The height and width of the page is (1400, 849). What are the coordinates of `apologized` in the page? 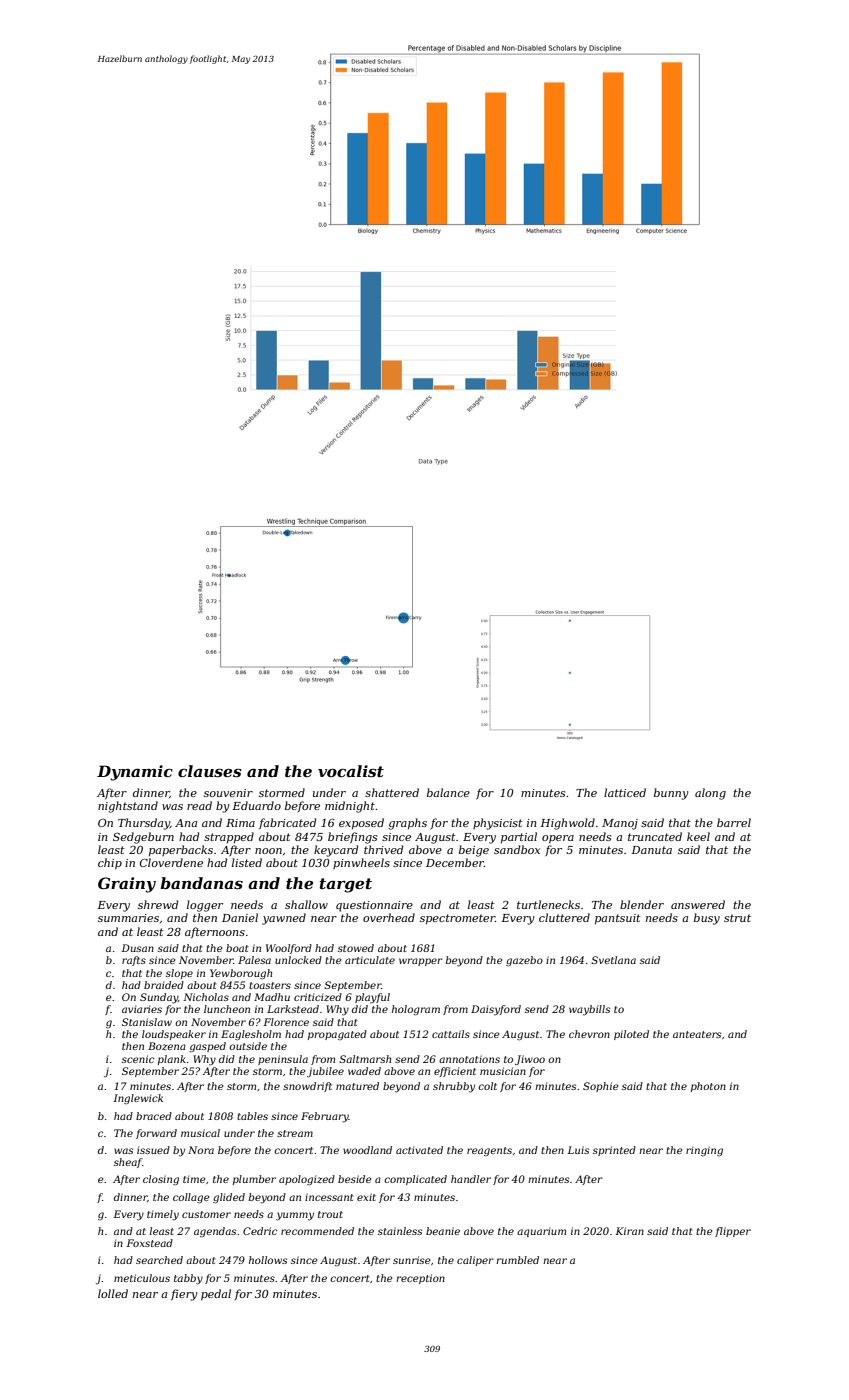 It's located at (307, 1180).
